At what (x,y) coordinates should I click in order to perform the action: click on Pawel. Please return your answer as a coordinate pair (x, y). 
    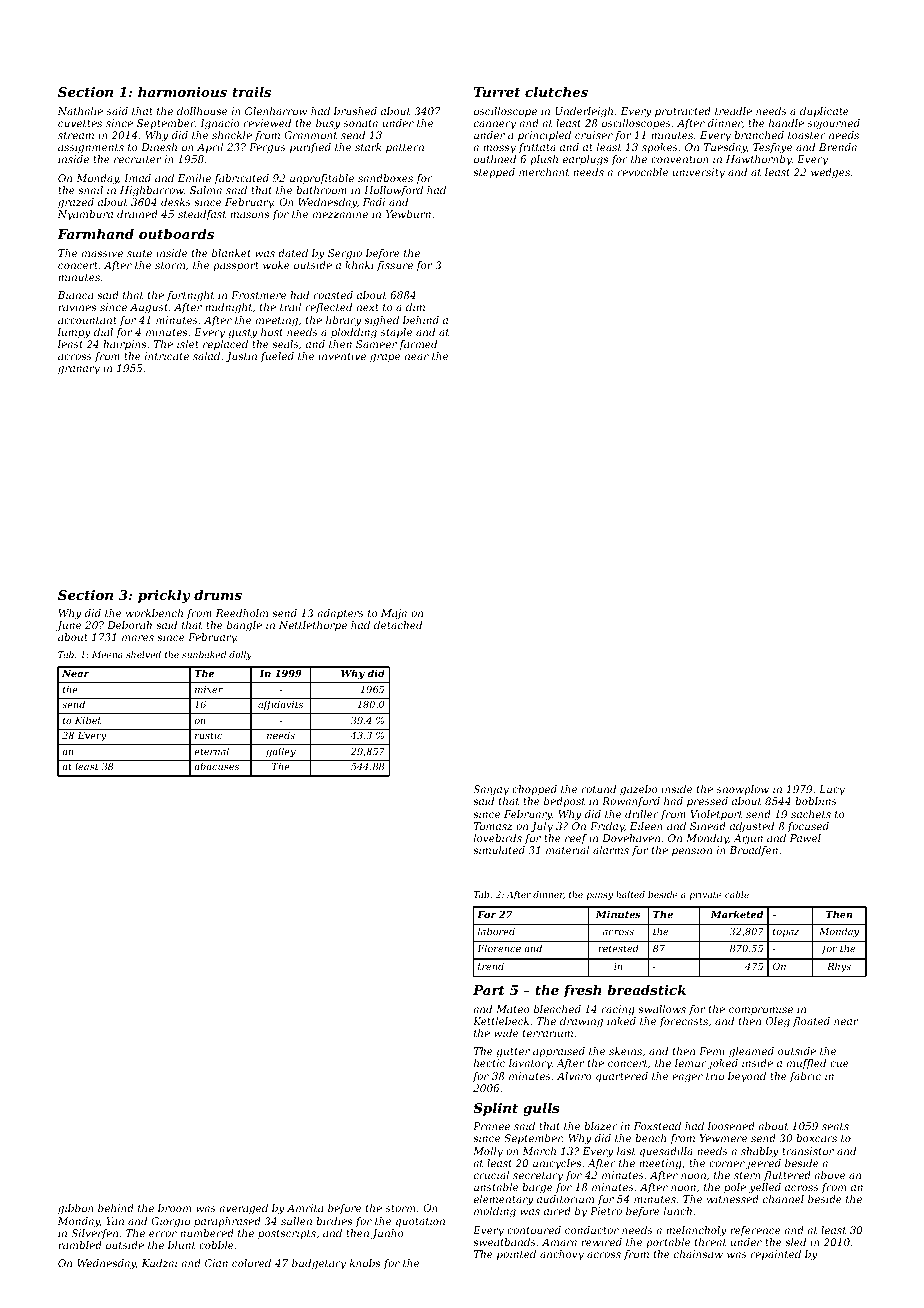
    Looking at the image, I should click on (805, 838).
